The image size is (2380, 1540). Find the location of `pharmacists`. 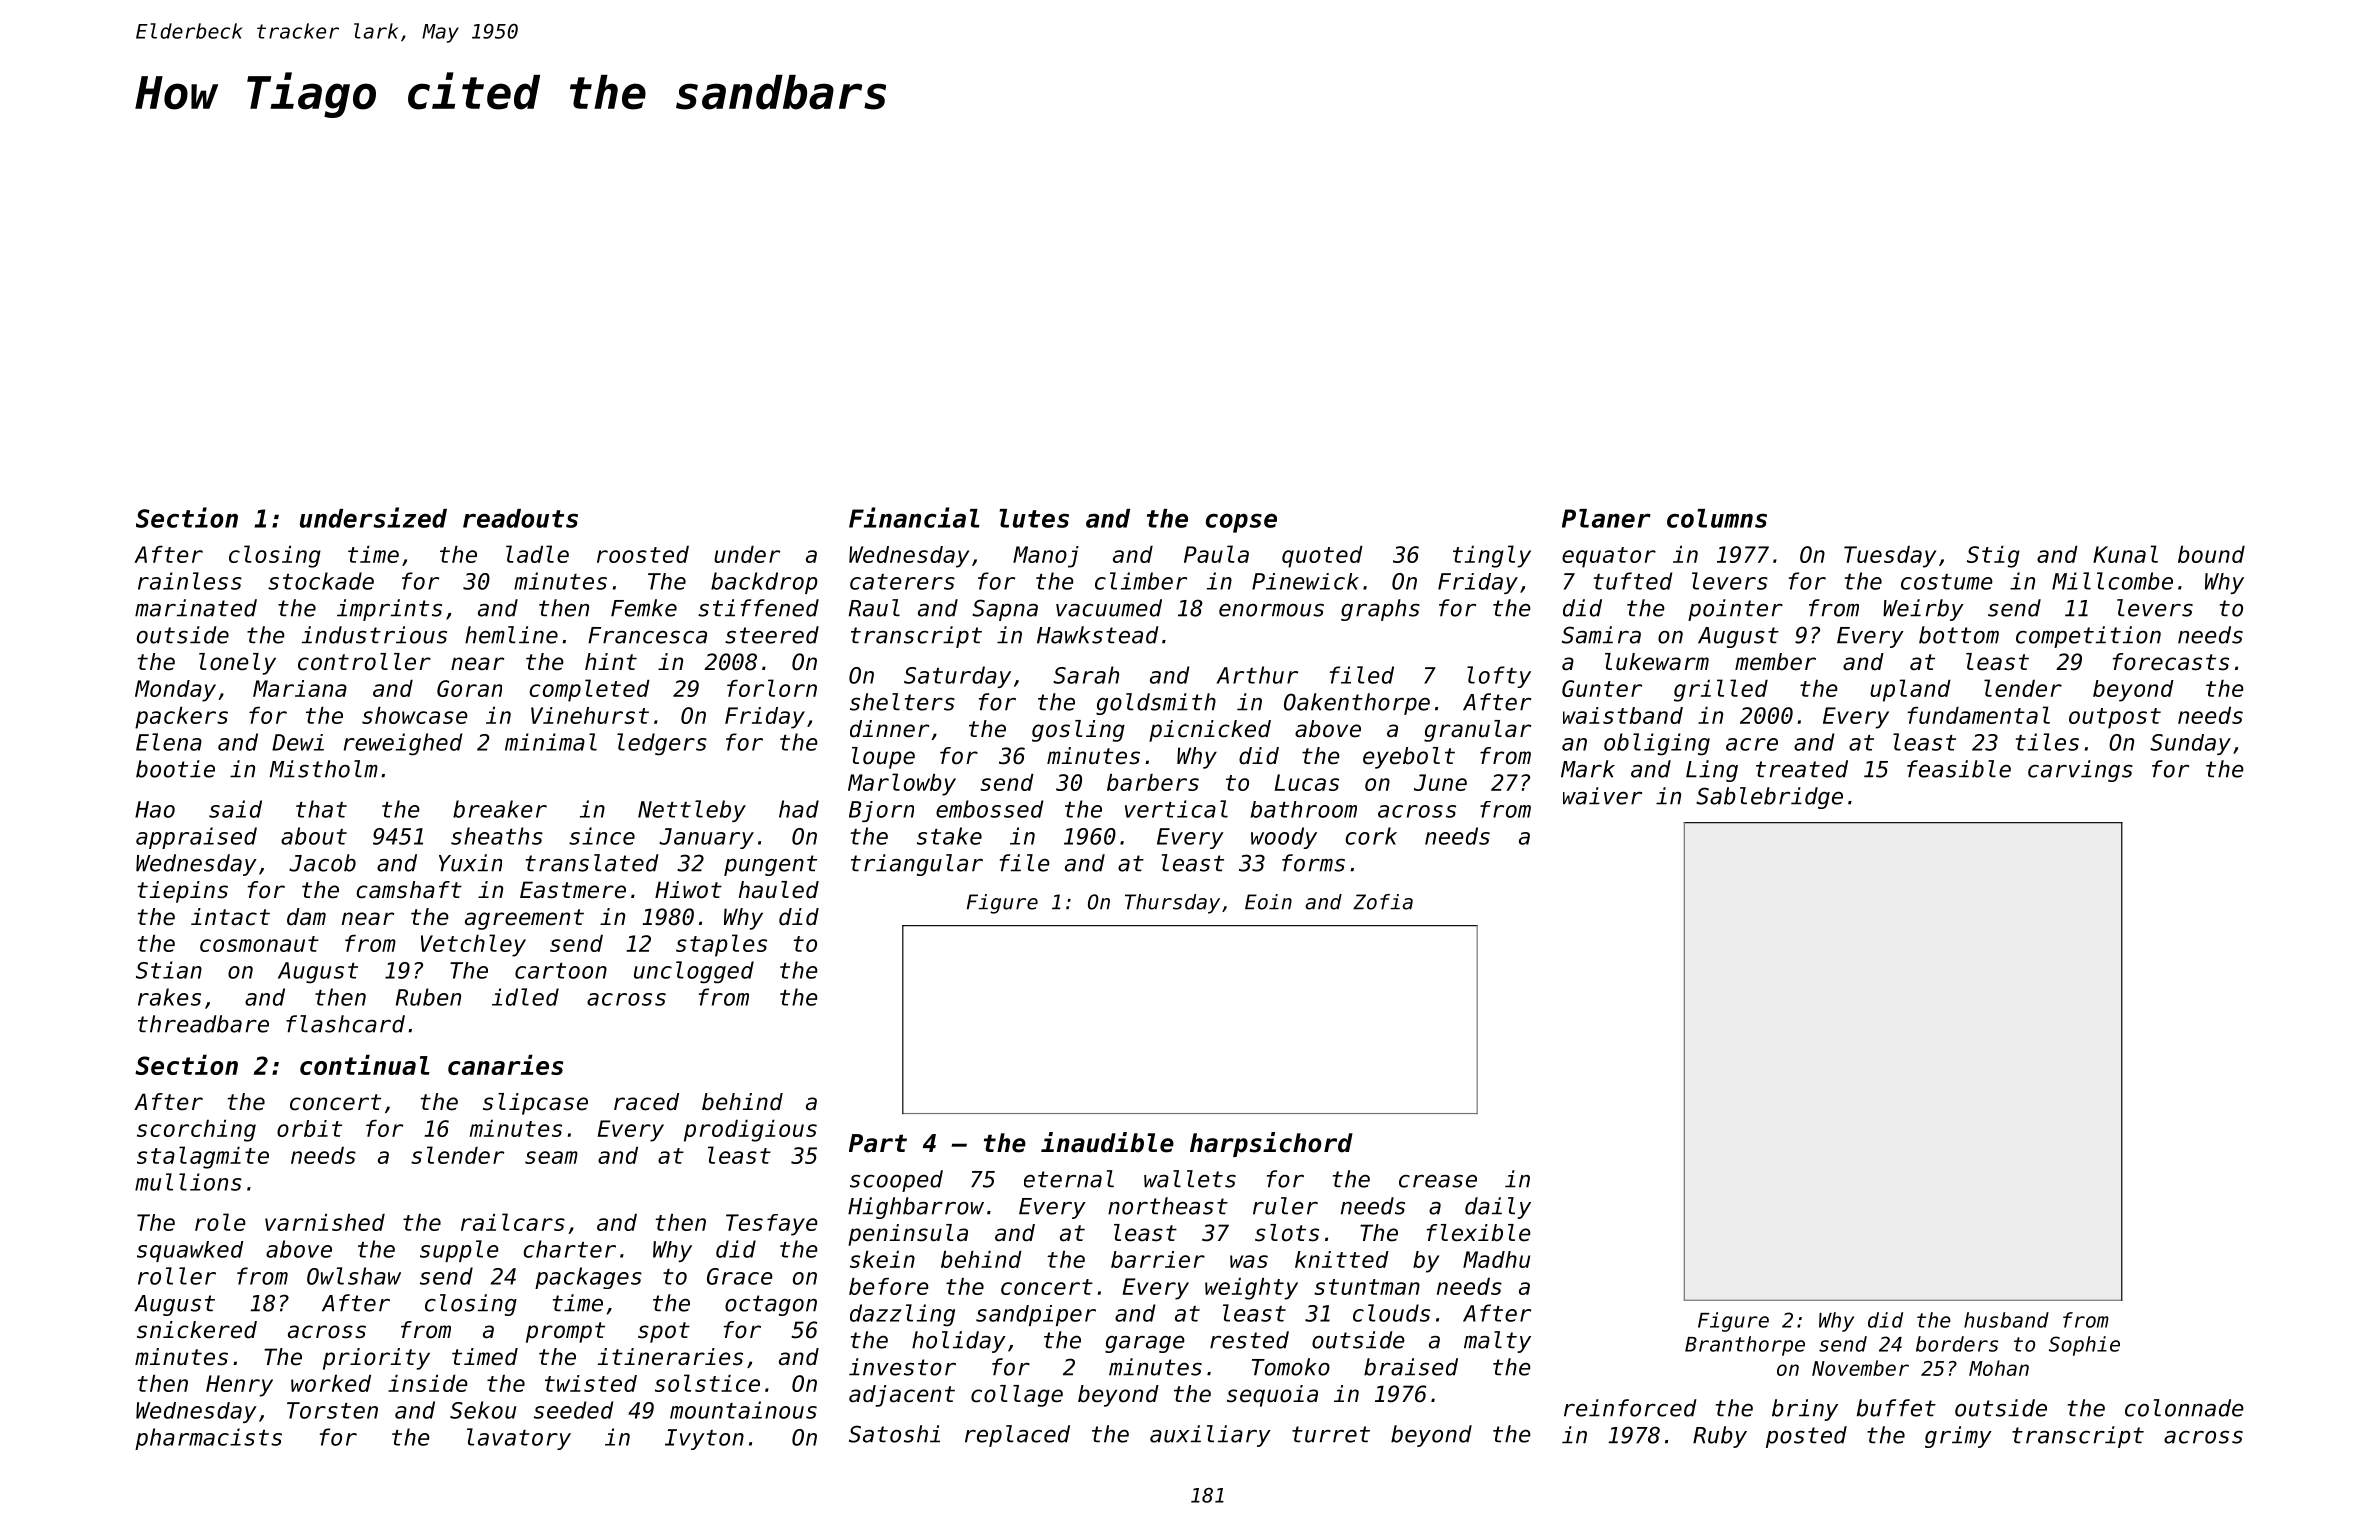

pharmacists is located at coordinates (208, 1439).
